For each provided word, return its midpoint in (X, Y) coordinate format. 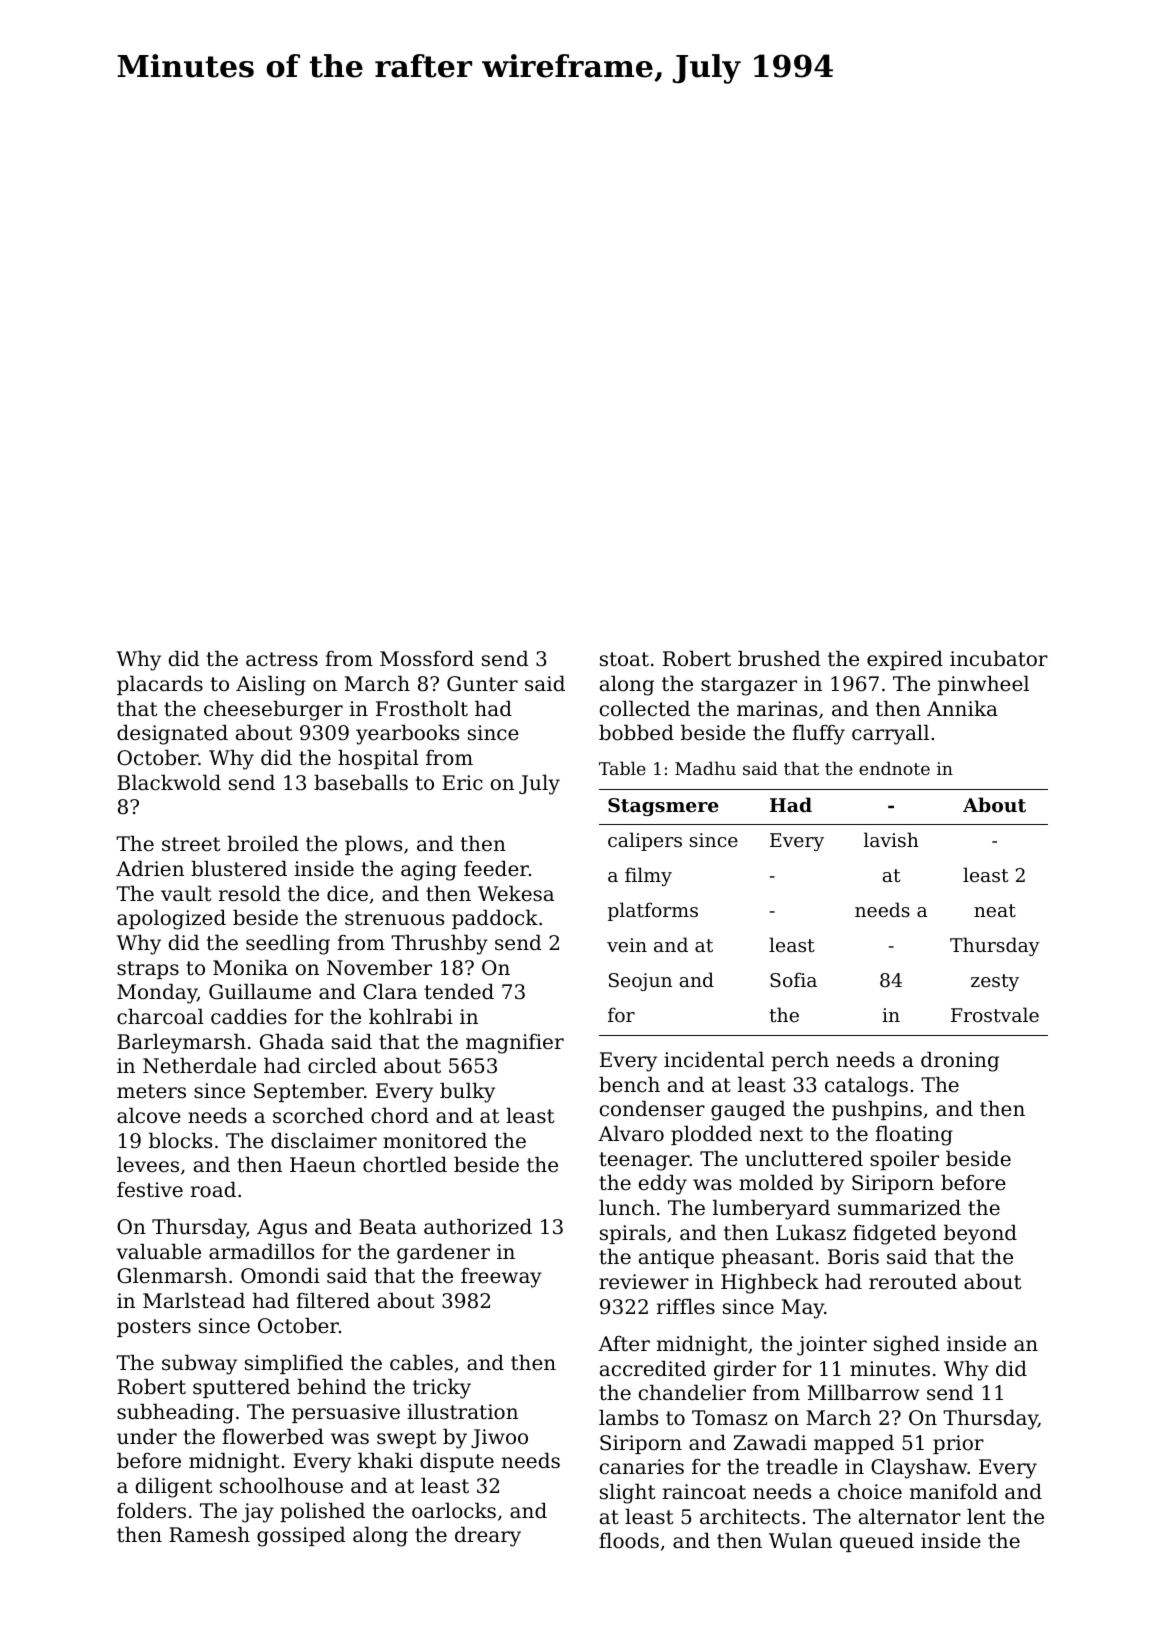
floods (629, 1540)
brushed (779, 658)
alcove (149, 1115)
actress (282, 659)
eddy (663, 1184)
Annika (962, 708)
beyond (980, 1234)
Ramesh (209, 1534)
